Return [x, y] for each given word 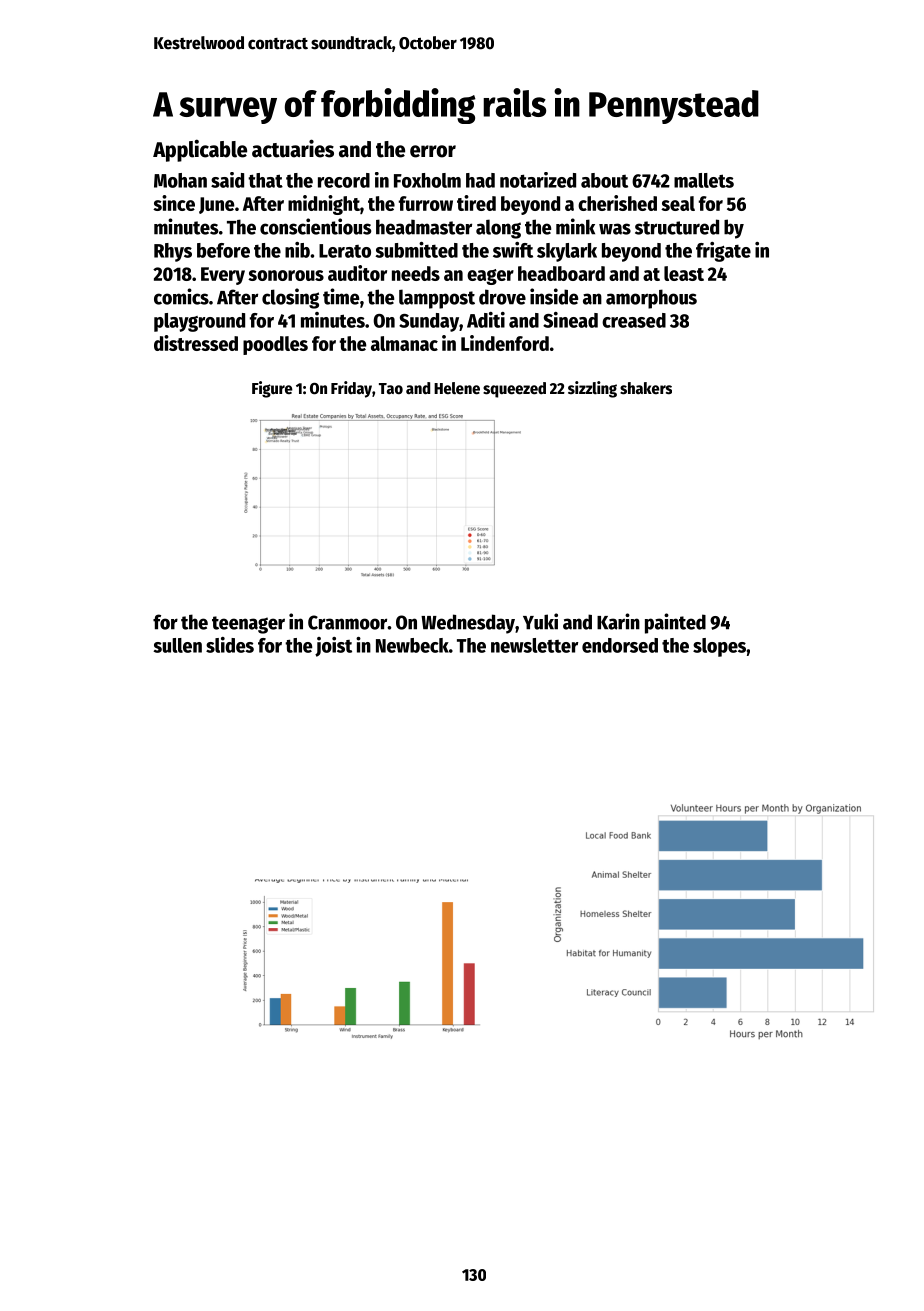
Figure [272, 389]
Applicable [200, 150]
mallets [704, 180]
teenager [248, 625]
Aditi [486, 320]
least [684, 273]
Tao [391, 389]
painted [675, 623]
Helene [457, 388]
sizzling [592, 389]
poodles [275, 345]
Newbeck [412, 645]
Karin [618, 621]
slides [230, 645]
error [433, 151]
